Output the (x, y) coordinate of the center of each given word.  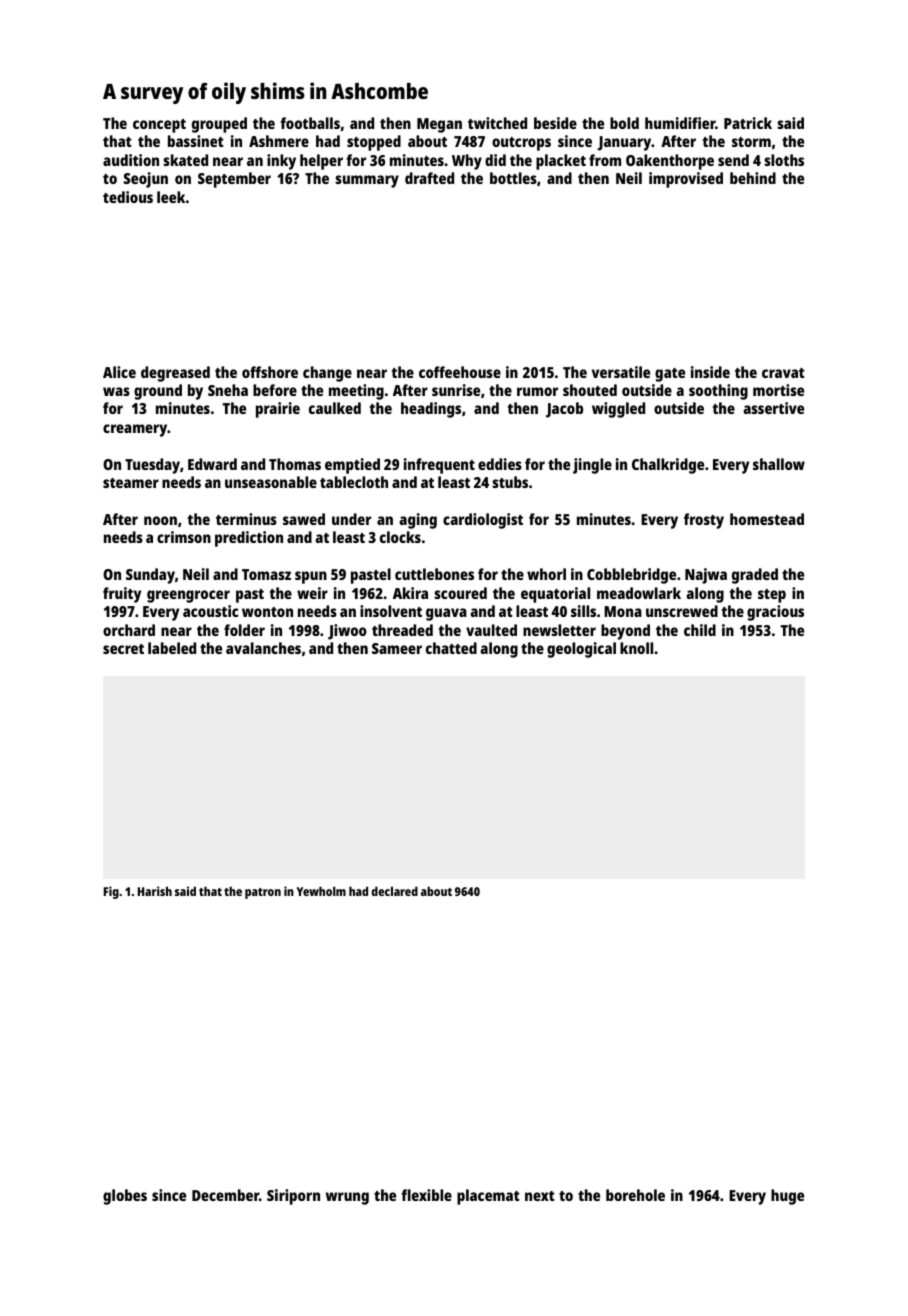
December (225, 1195)
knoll (636, 648)
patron (263, 893)
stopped (374, 143)
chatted (451, 648)
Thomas (295, 464)
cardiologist (483, 521)
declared (394, 891)
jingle (592, 466)
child (700, 630)
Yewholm (321, 891)
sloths (784, 160)
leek (171, 197)
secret (123, 649)
